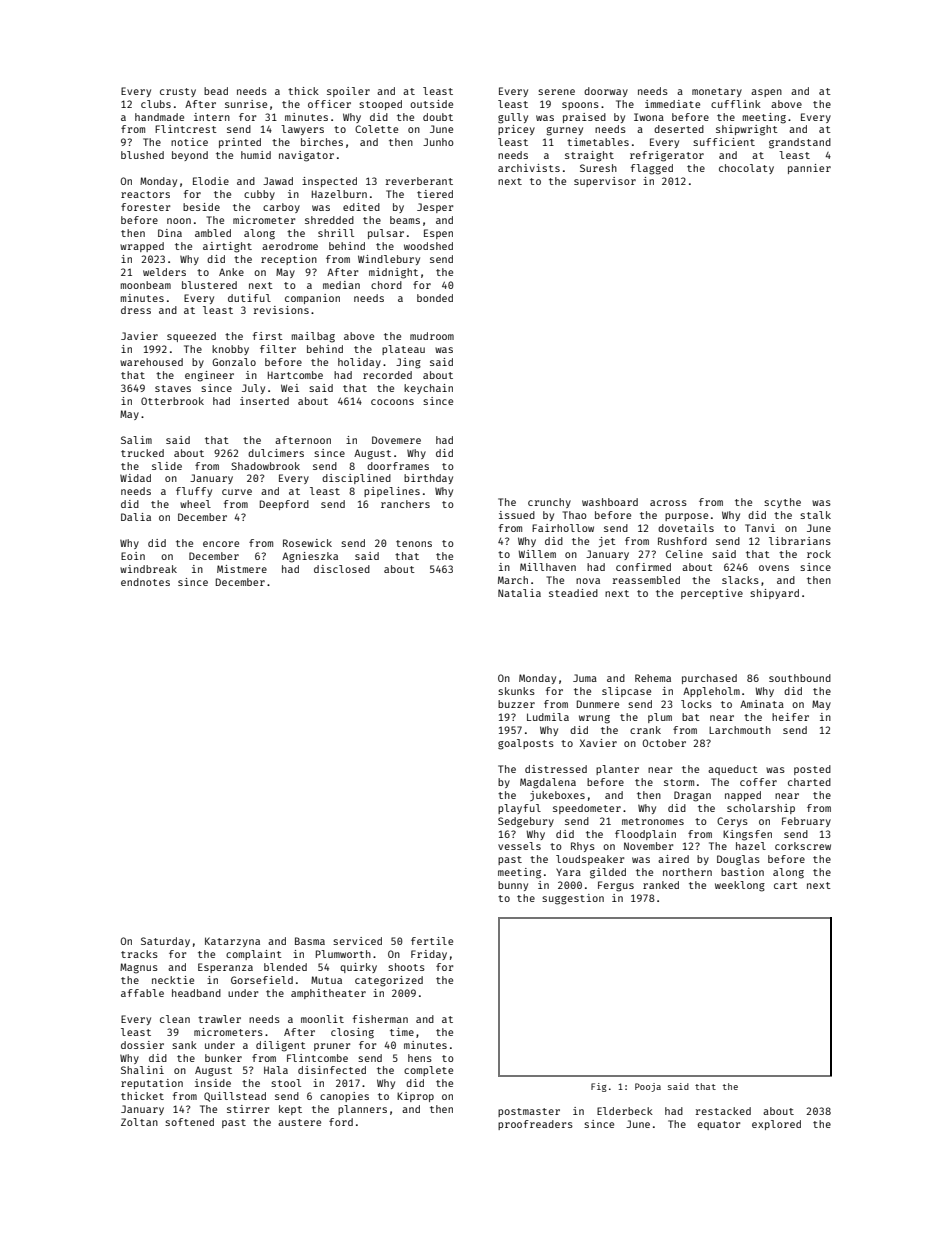 The height and width of the screenshot is (1233, 952). Describe the element at coordinates (432, 941) in the screenshot. I see `fertile` at that location.
